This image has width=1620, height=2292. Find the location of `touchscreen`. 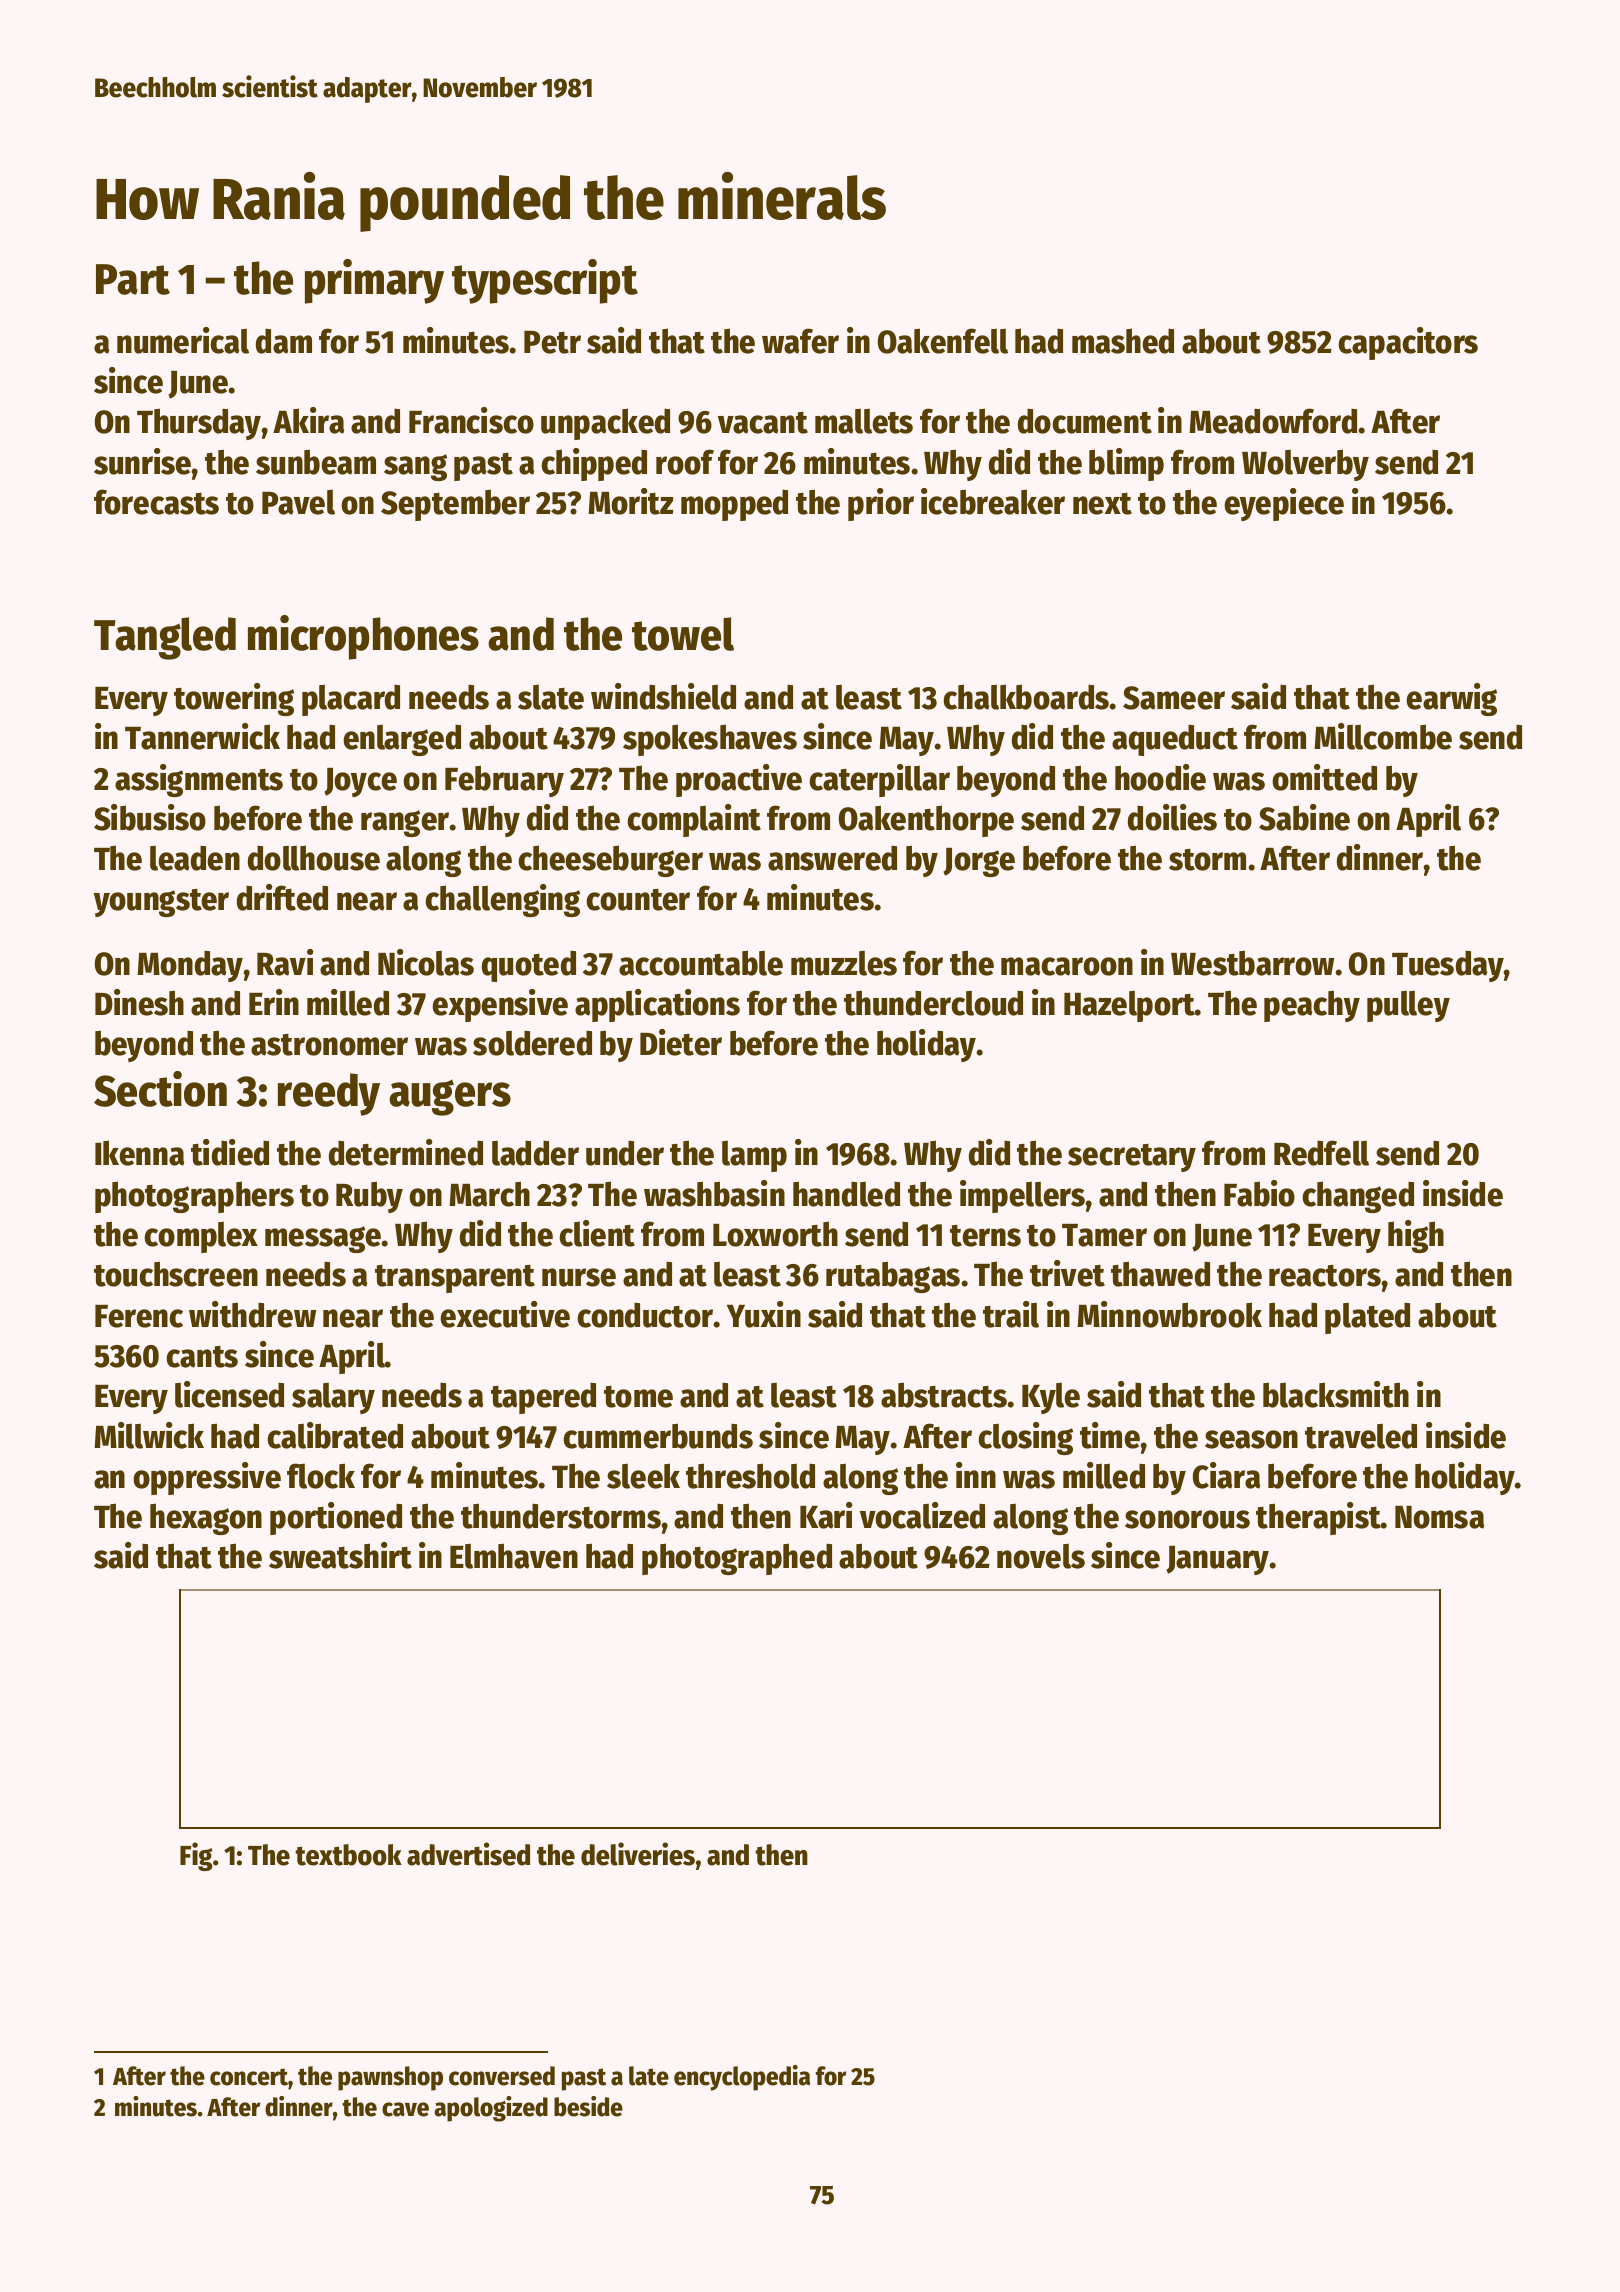

touchscreen is located at coordinates (176, 1274).
